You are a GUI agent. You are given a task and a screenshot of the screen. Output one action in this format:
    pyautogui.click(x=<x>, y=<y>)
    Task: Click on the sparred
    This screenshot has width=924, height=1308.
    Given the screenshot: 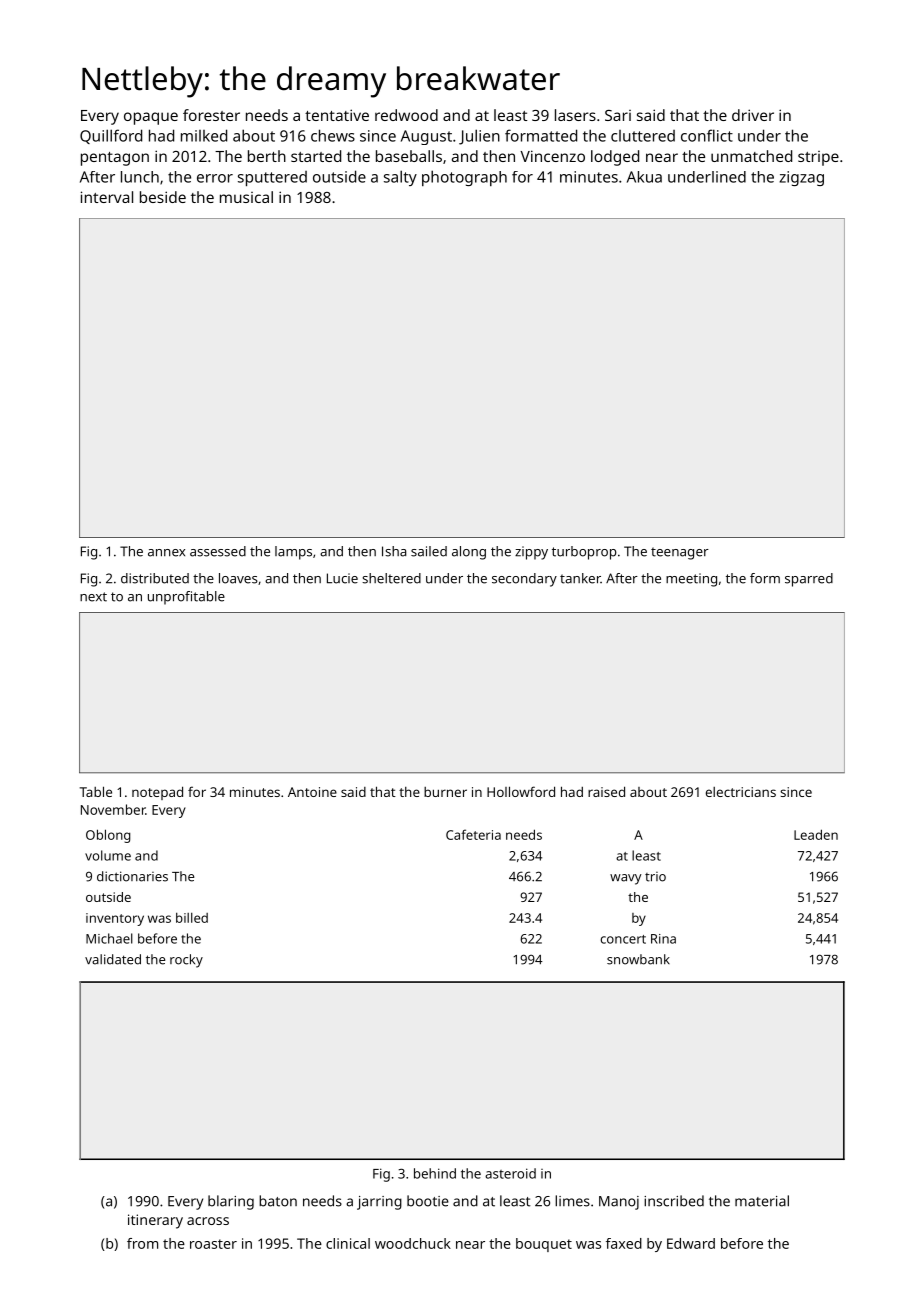 What is the action you would take?
    pyautogui.click(x=809, y=580)
